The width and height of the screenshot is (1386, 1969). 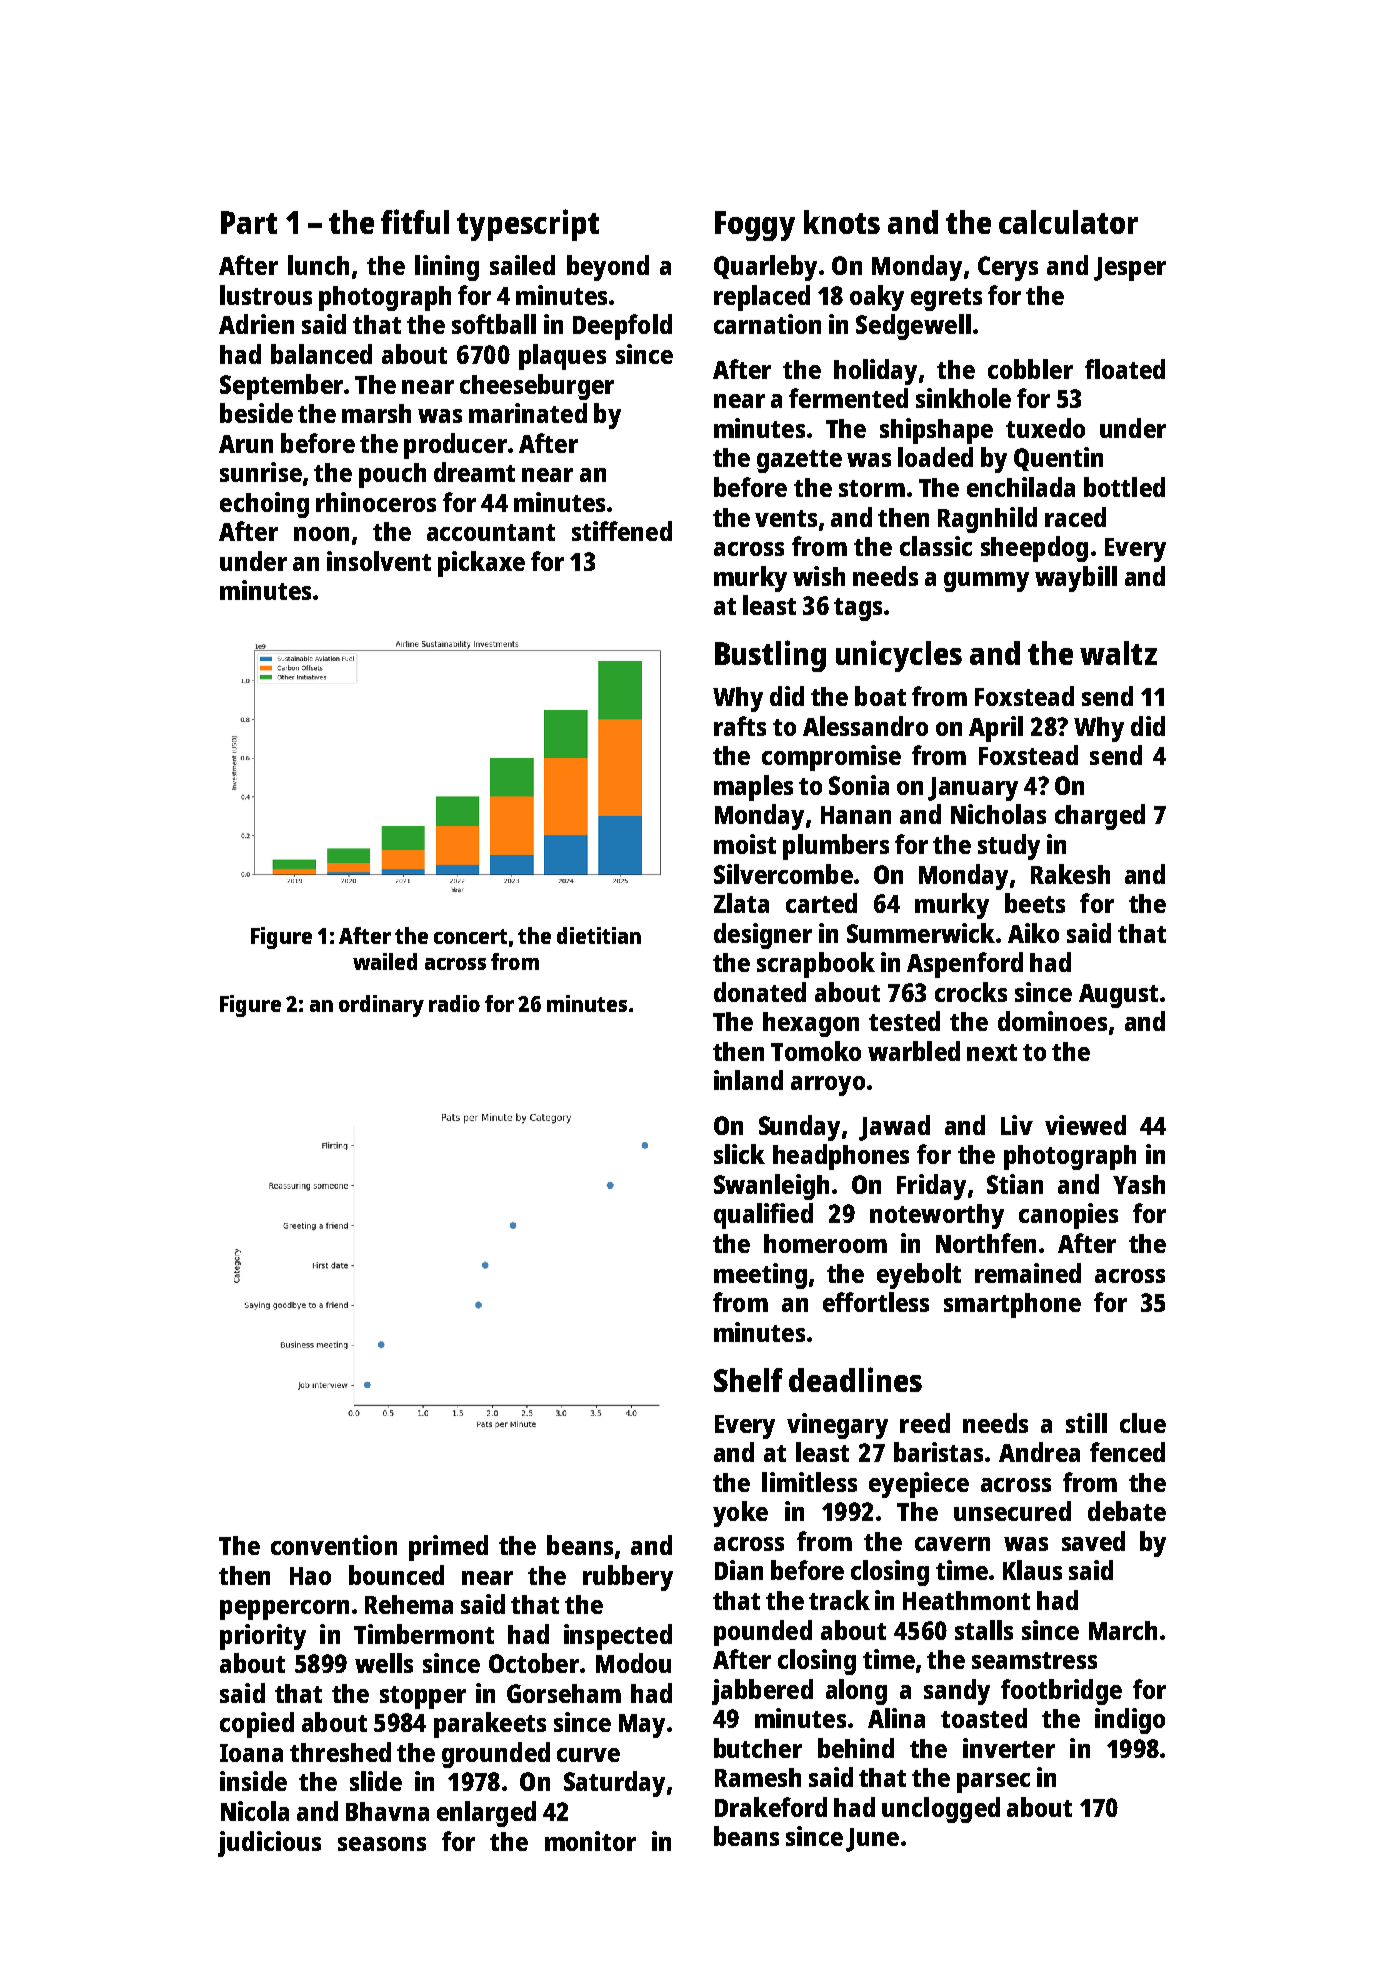 What do you see at coordinates (799, 461) in the screenshot?
I see `gazette` at bounding box center [799, 461].
